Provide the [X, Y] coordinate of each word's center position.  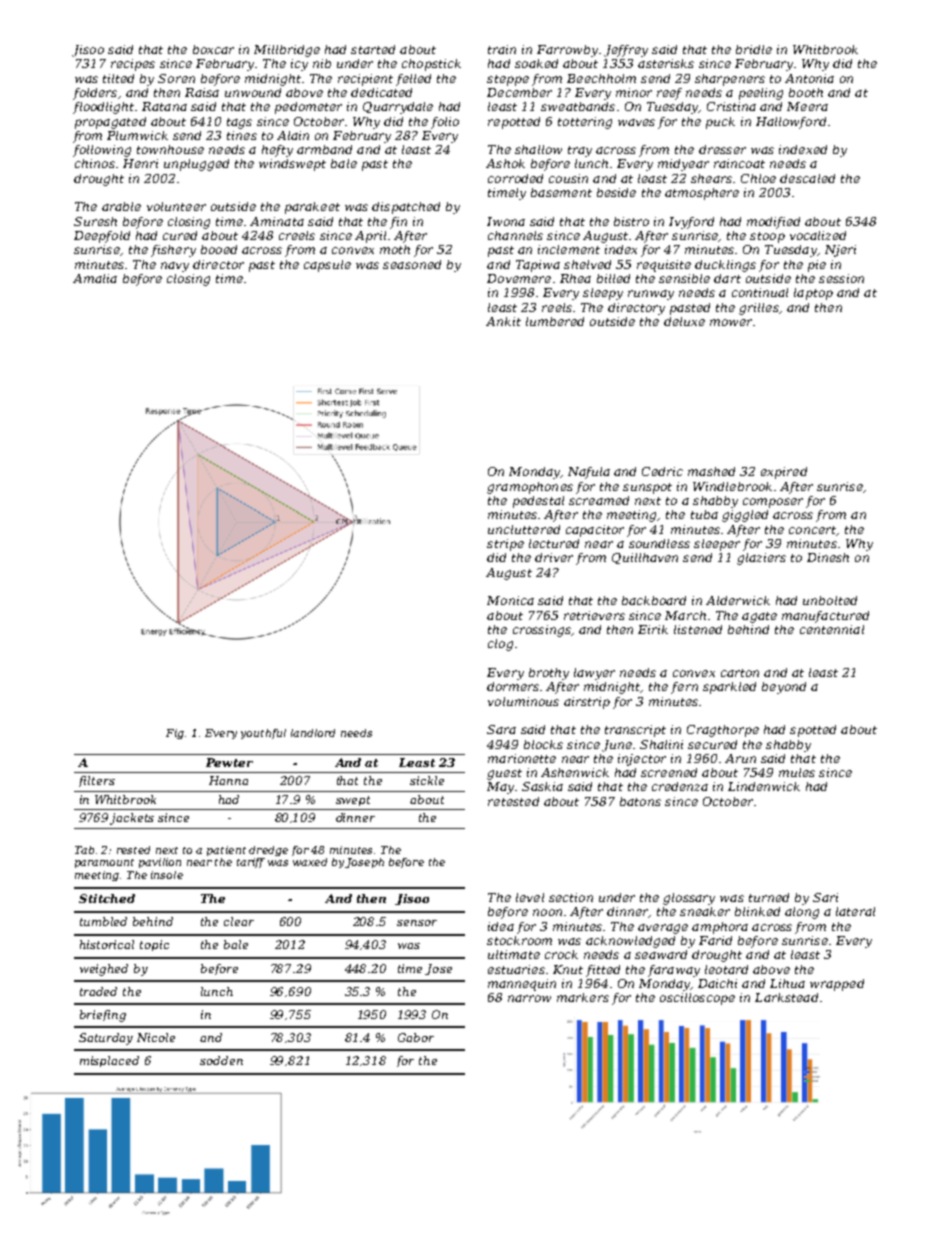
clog [500, 645]
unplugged [196, 165]
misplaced [109, 1061]
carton [740, 673]
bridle [754, 49]
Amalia [95, 278]
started [373, 49]
